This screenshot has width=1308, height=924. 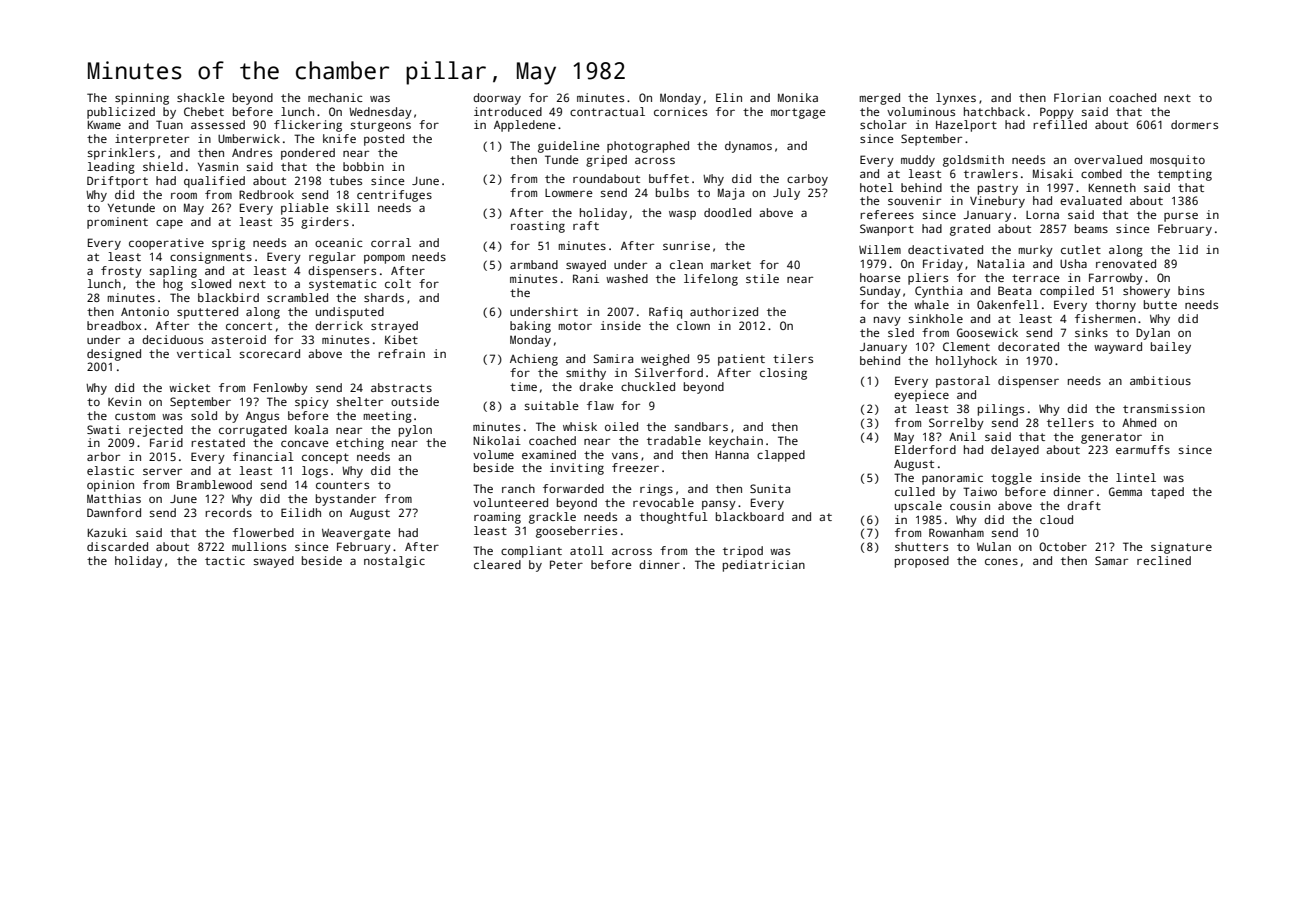 What do you see at coordinates (121, 154) in the screenshot?
I see `sprinklers` at bounding box center [121, 154].
